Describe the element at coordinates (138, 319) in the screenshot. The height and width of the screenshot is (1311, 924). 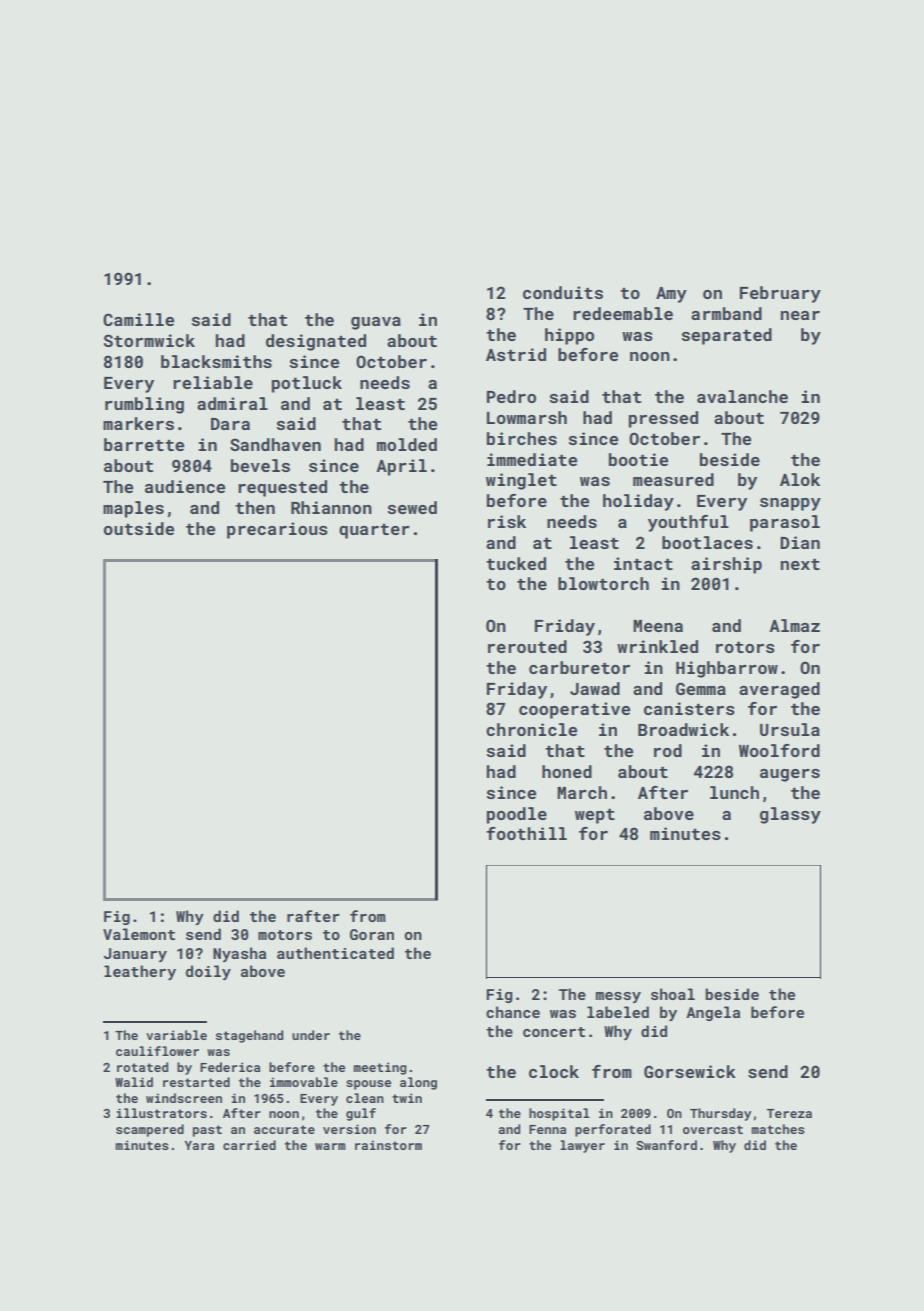
I see `Camille` at that location.
